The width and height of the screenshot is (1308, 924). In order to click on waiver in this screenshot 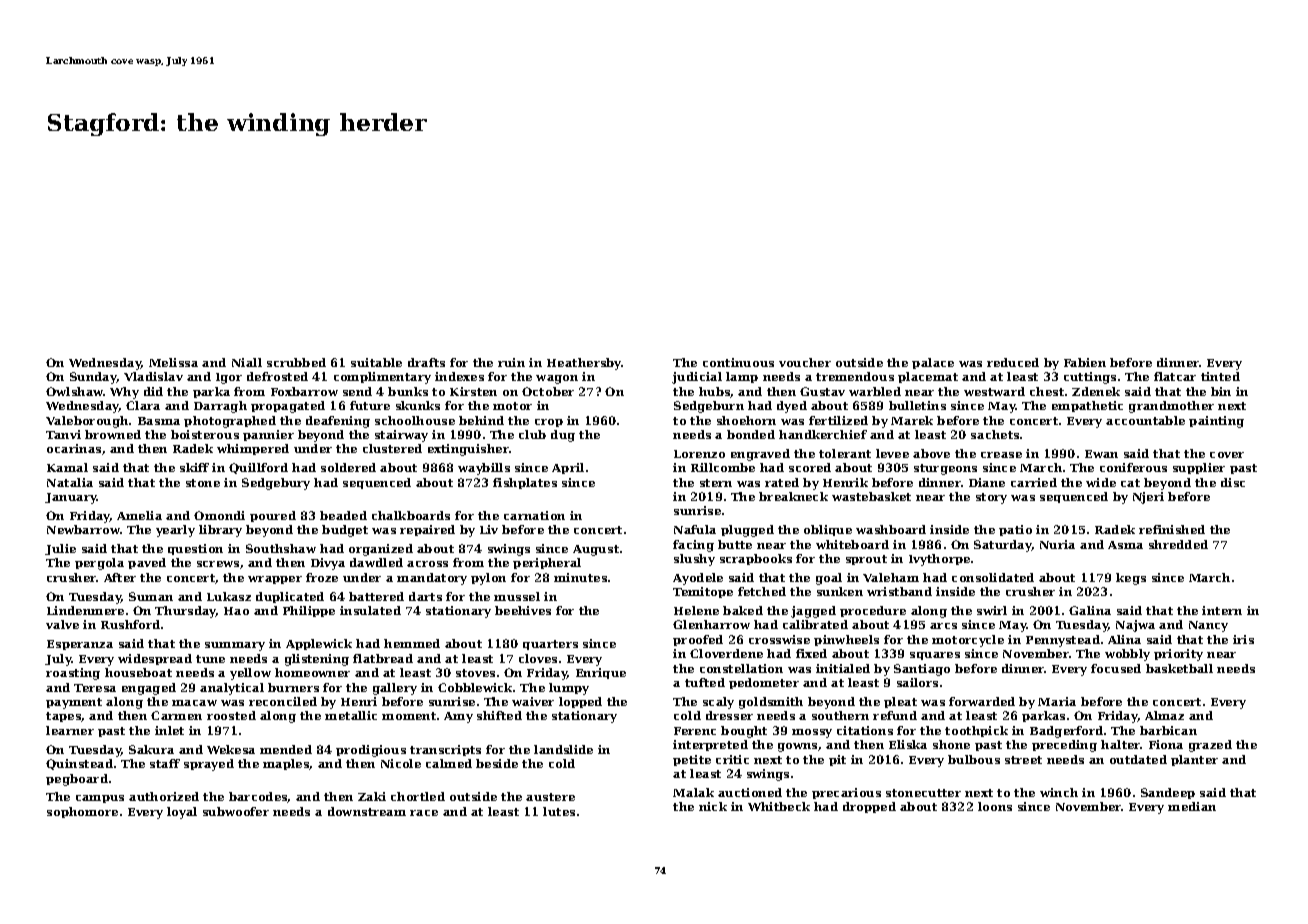, I will do `click(533, 701)`.
